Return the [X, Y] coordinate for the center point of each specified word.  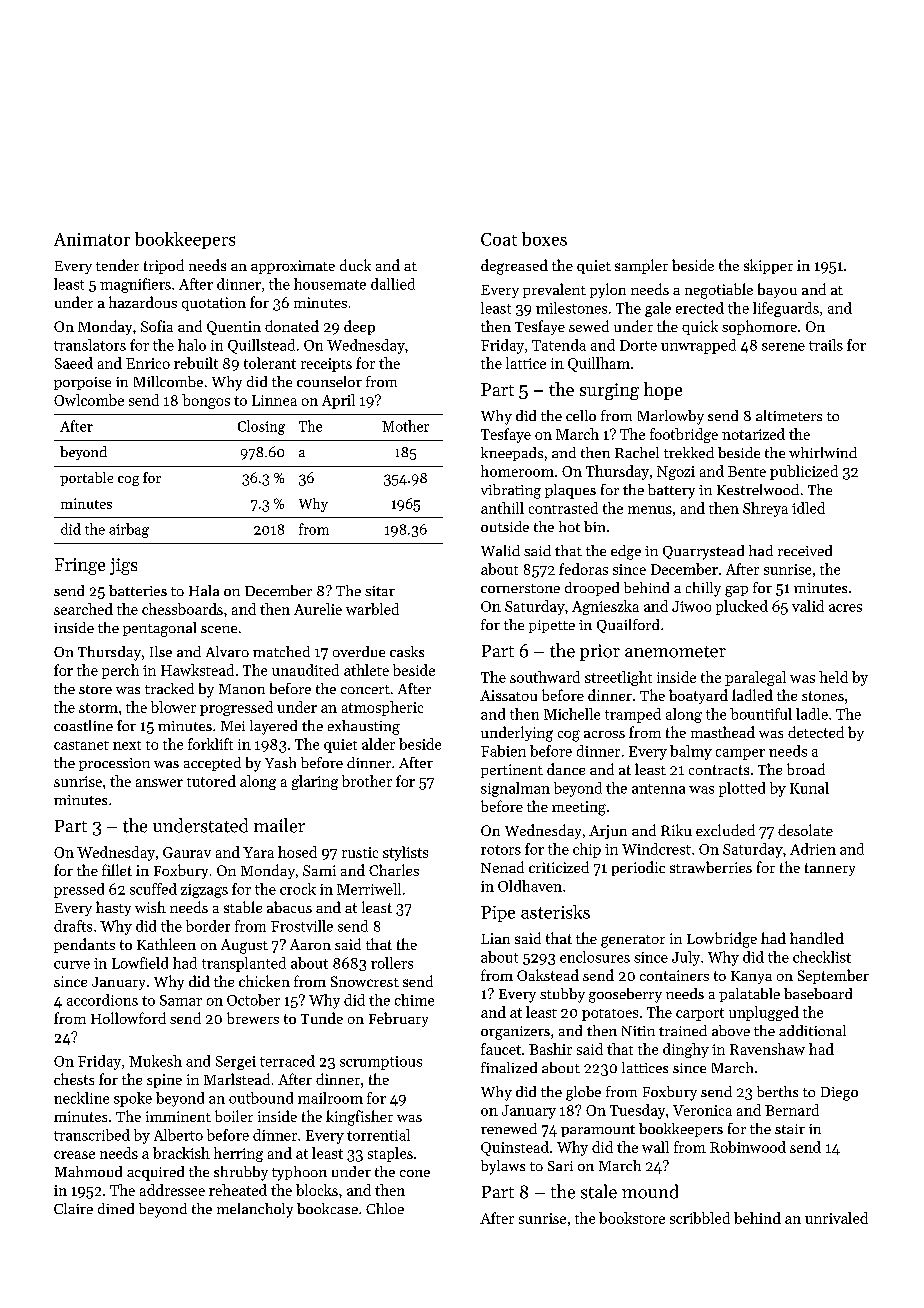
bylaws [503, 1167]
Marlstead [237, 1079]
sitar [380, 591]
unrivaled [836, 1218]
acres [845, 608]
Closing [261, 427]
